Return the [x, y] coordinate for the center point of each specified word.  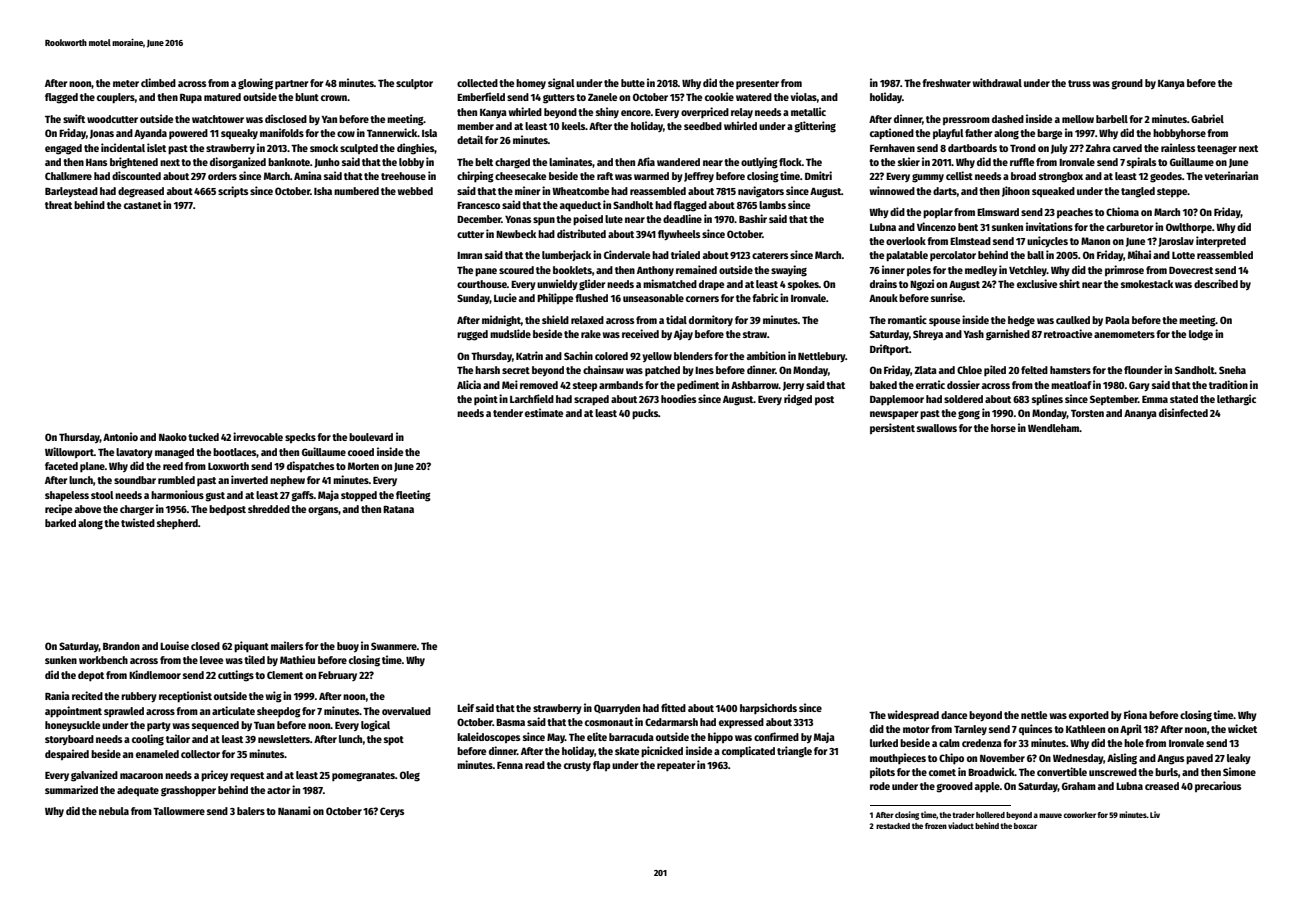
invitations [1049, 226]
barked [60, 523]
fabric [765, 297]
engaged [63, 149]
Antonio [120, 436]
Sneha [1232, 370]
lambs [772, 205]
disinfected [1183, 412]
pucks [645, 414]
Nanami [294, 810]
